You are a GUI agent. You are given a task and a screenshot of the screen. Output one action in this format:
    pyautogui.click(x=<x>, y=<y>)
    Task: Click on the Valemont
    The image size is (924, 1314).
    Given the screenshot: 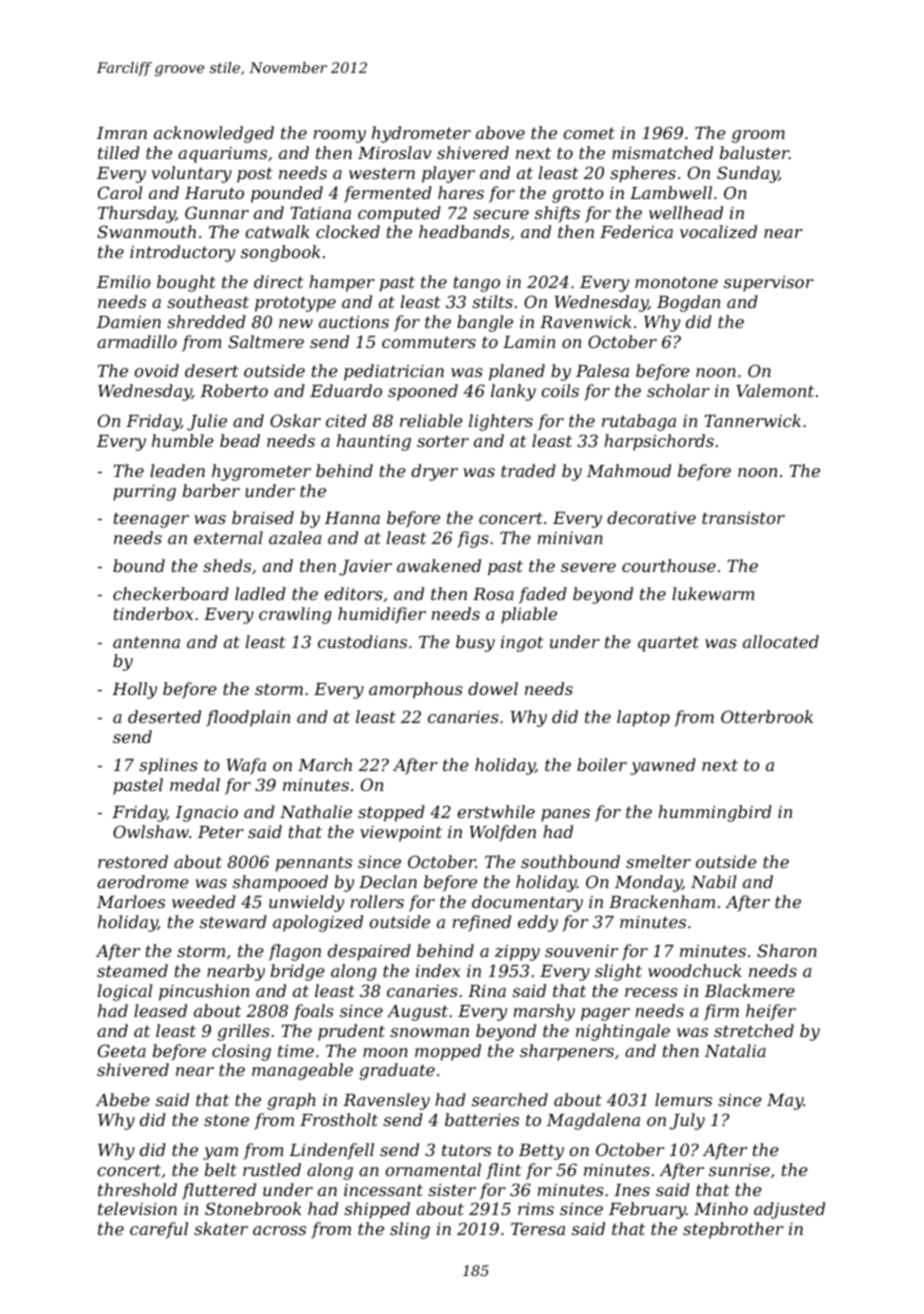 What is the action you would take?
    pyautogui.click(x=775, y=390)
